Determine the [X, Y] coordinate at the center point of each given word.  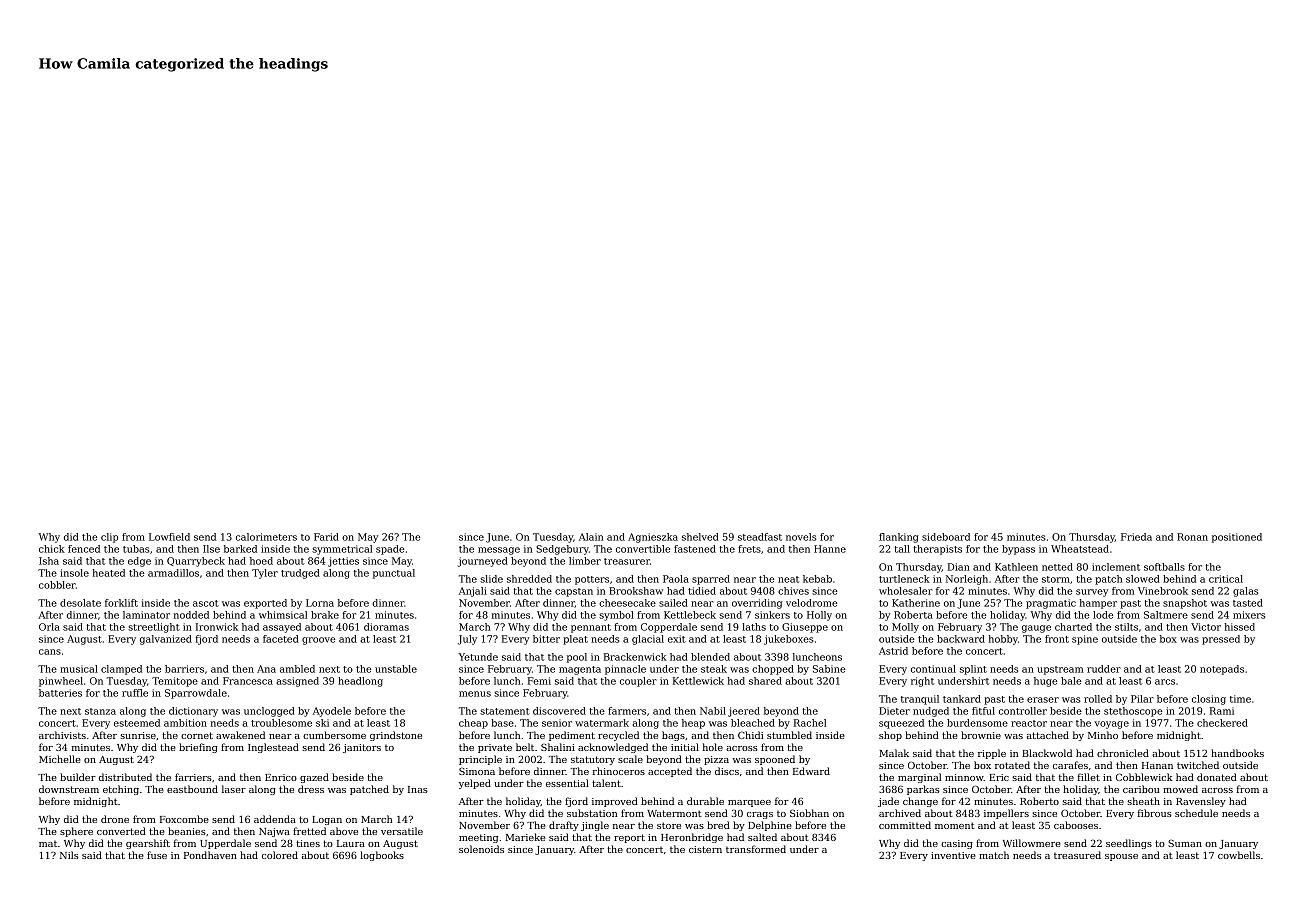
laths [754, 627]
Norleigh [967, 580]
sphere [76, 832]
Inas [418, 789]
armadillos [173, 573]
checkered [1222, 723]
